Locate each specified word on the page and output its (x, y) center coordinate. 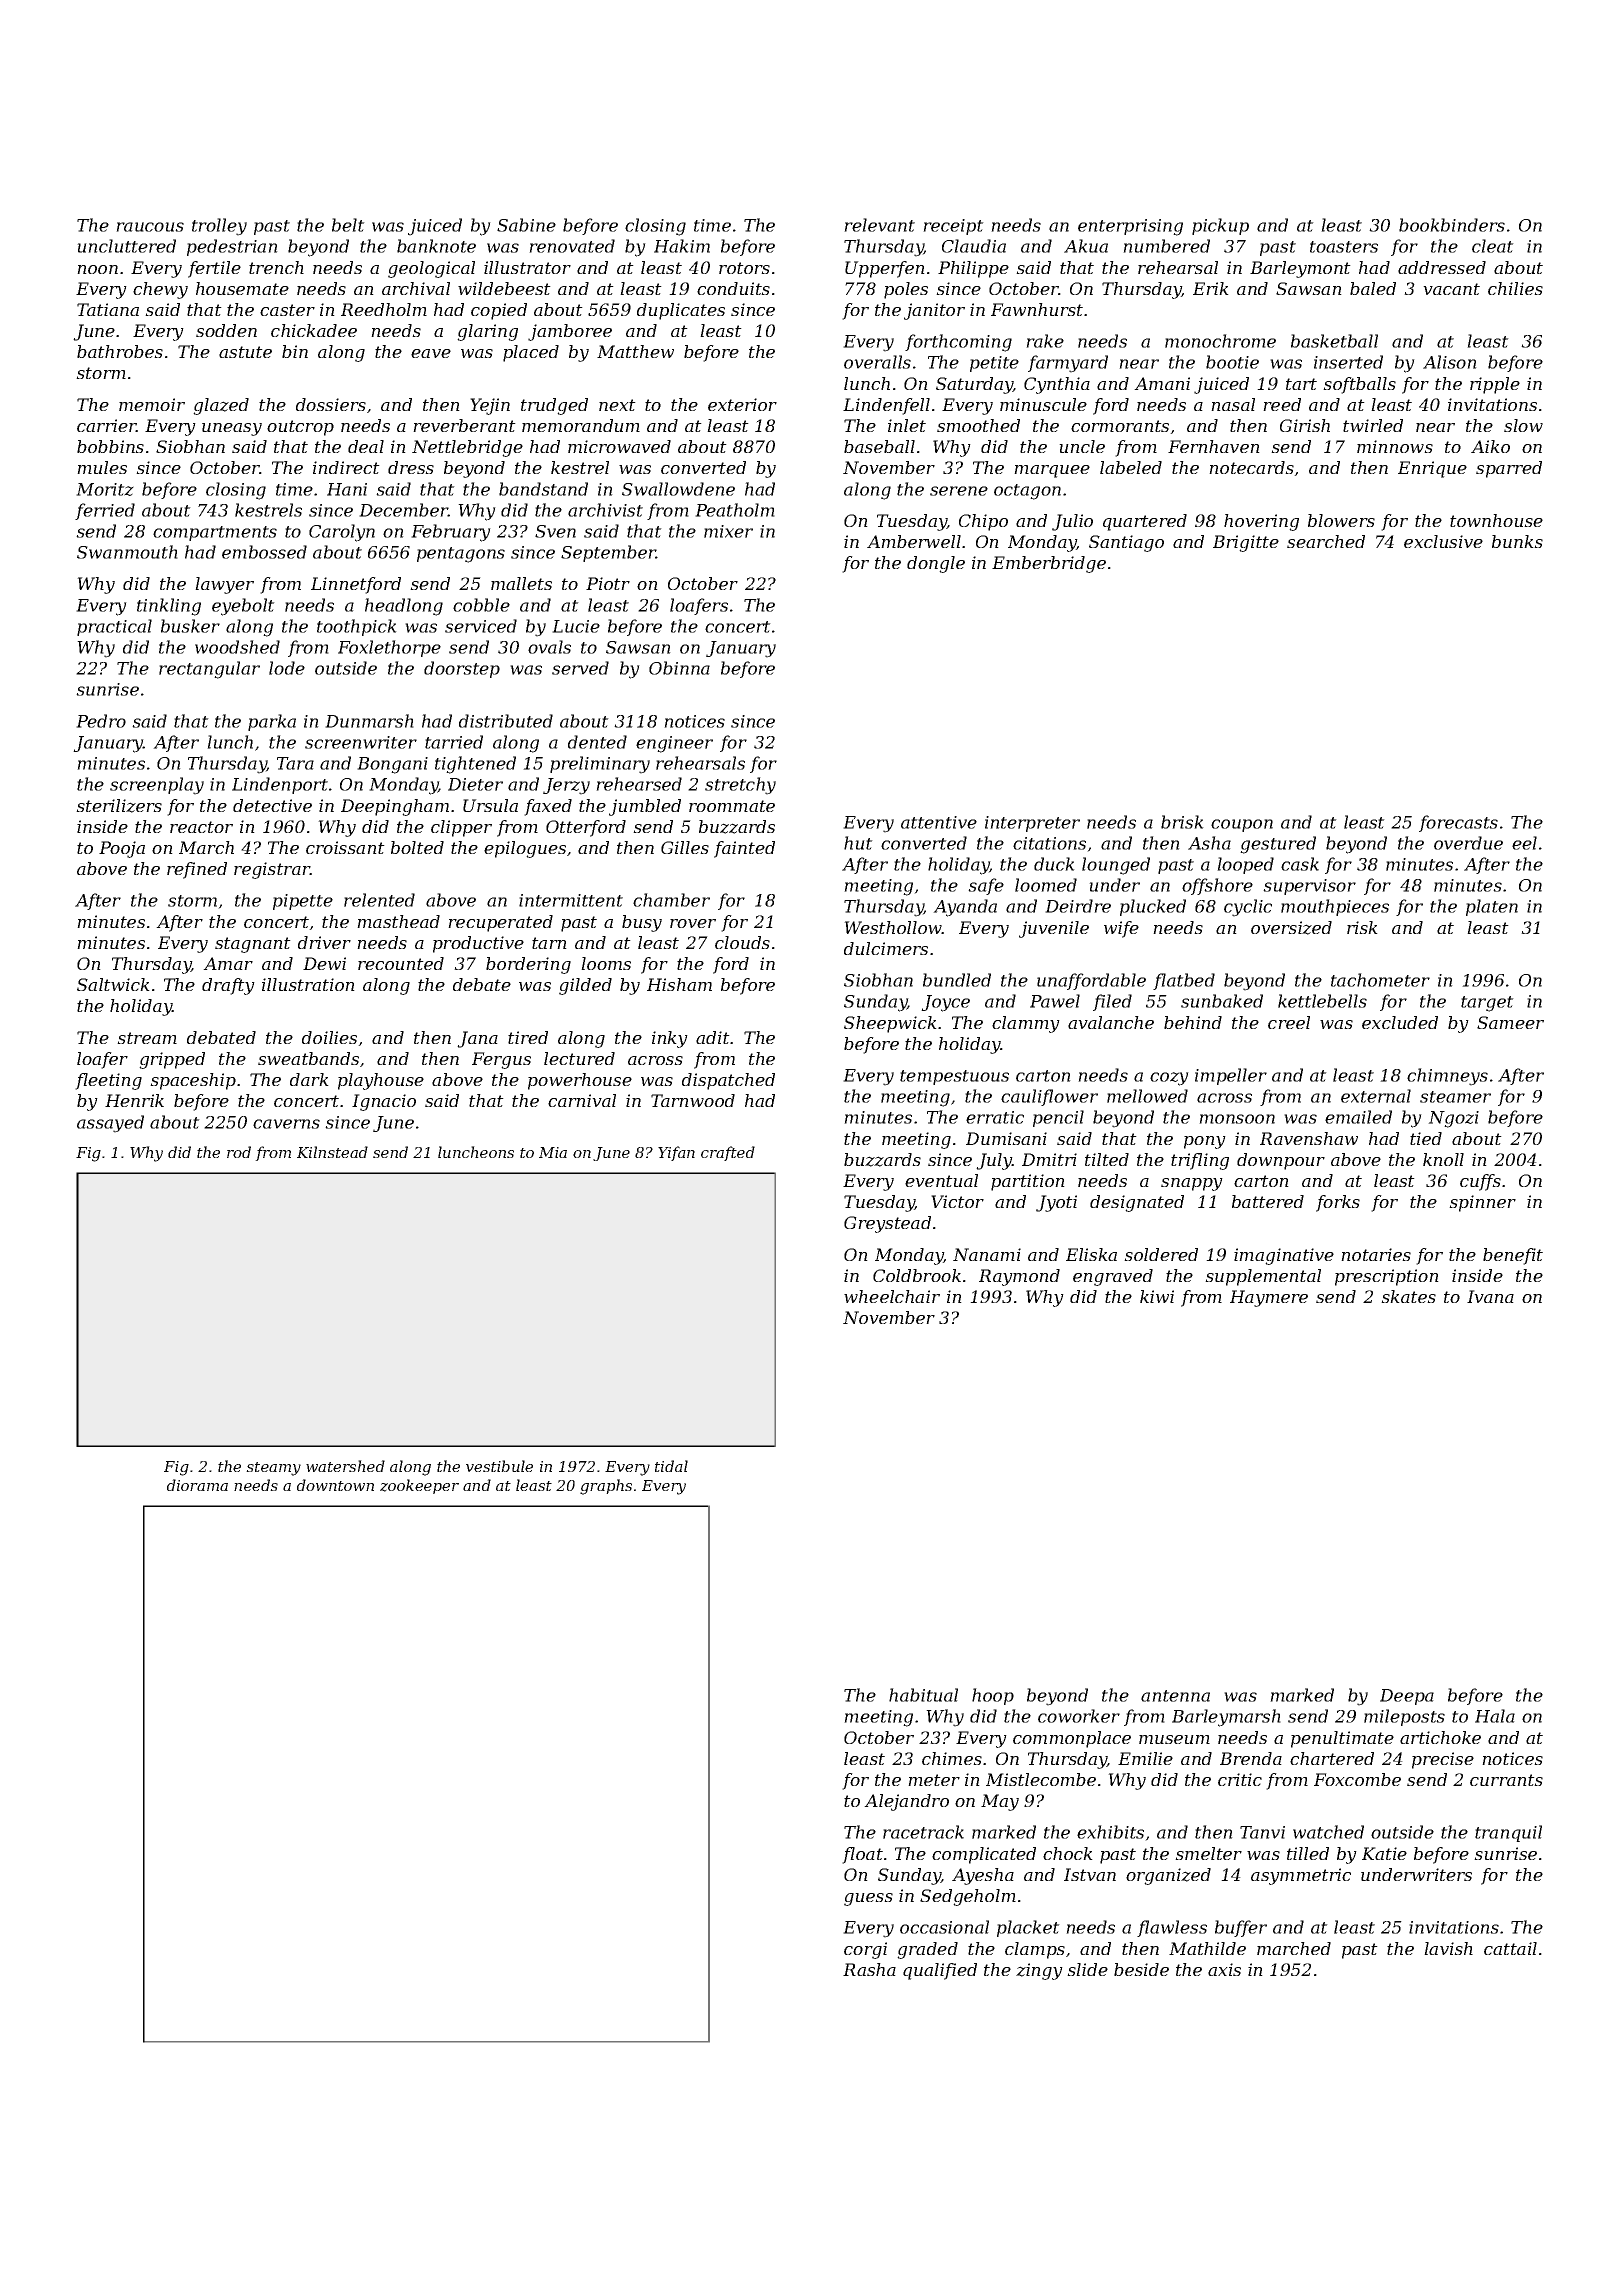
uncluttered (126, 246)
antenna (1175, 1696)
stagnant (253, 945)
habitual (923, 1695)
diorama (197, 1485)
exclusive (1443, 541)
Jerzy (566, 786)
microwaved (619, 446)
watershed (345, 1466)
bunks (1517, 541)
